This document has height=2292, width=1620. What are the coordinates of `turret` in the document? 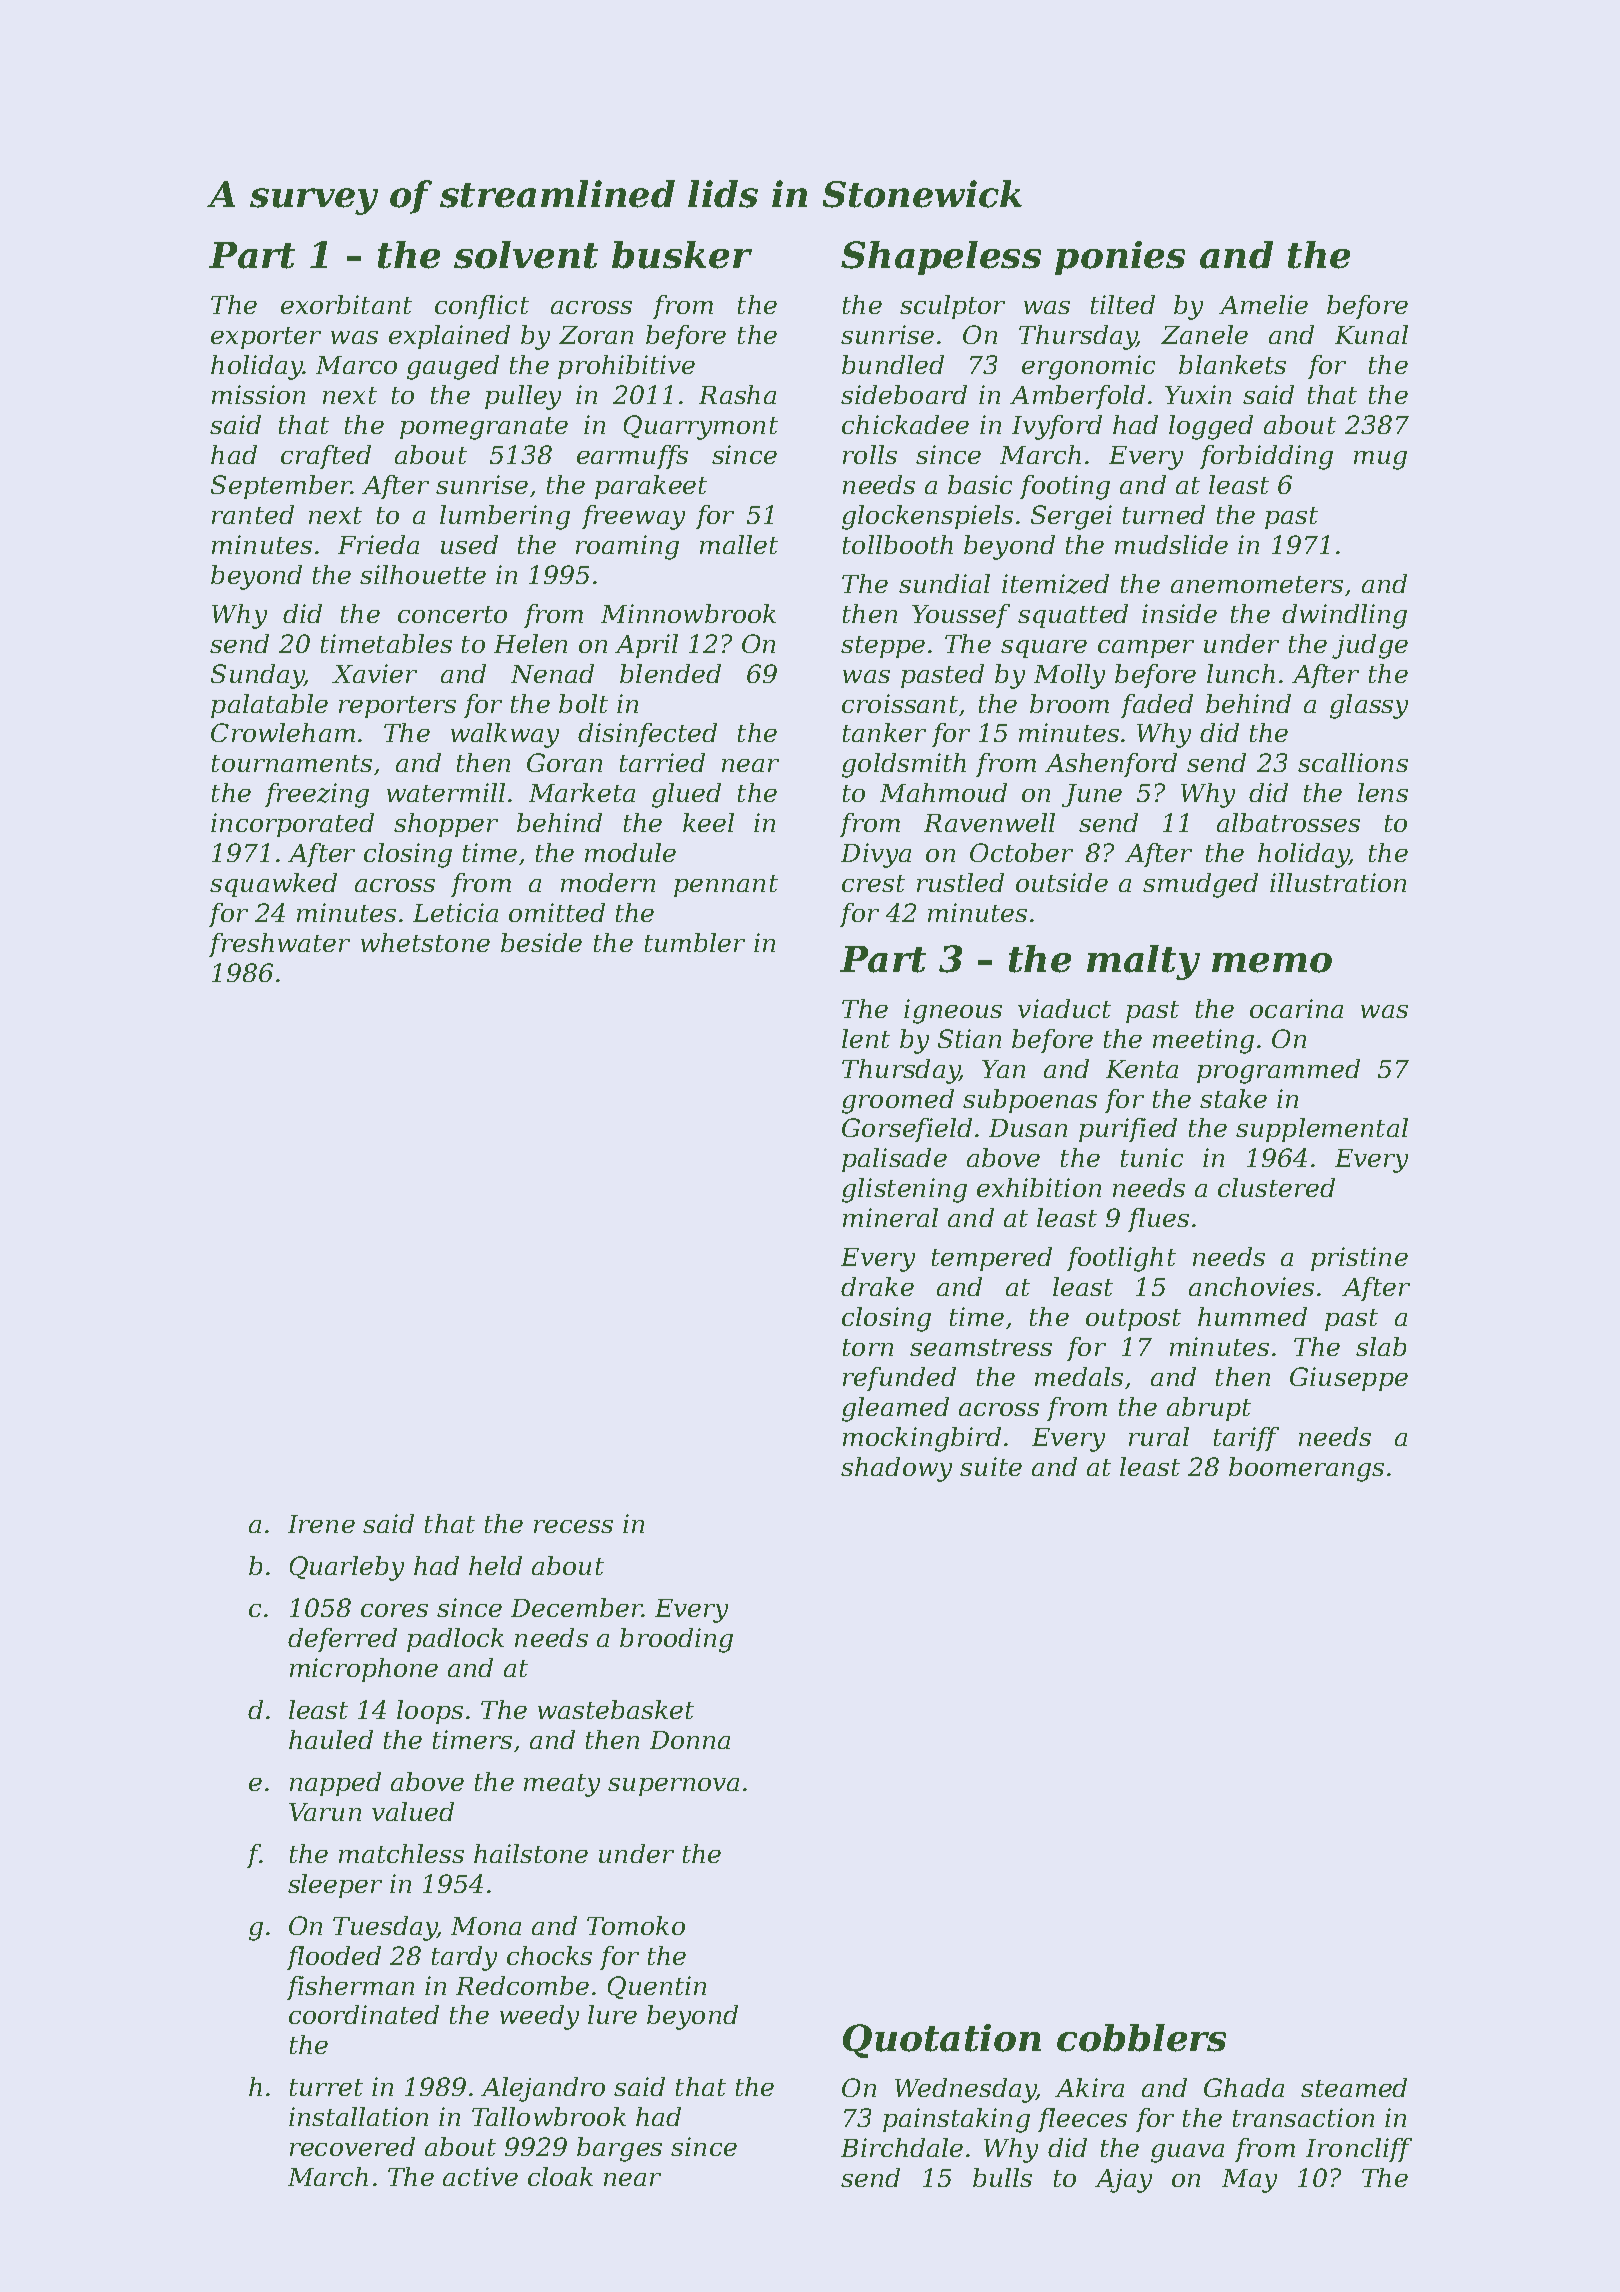 It's located at (326, 2087).
